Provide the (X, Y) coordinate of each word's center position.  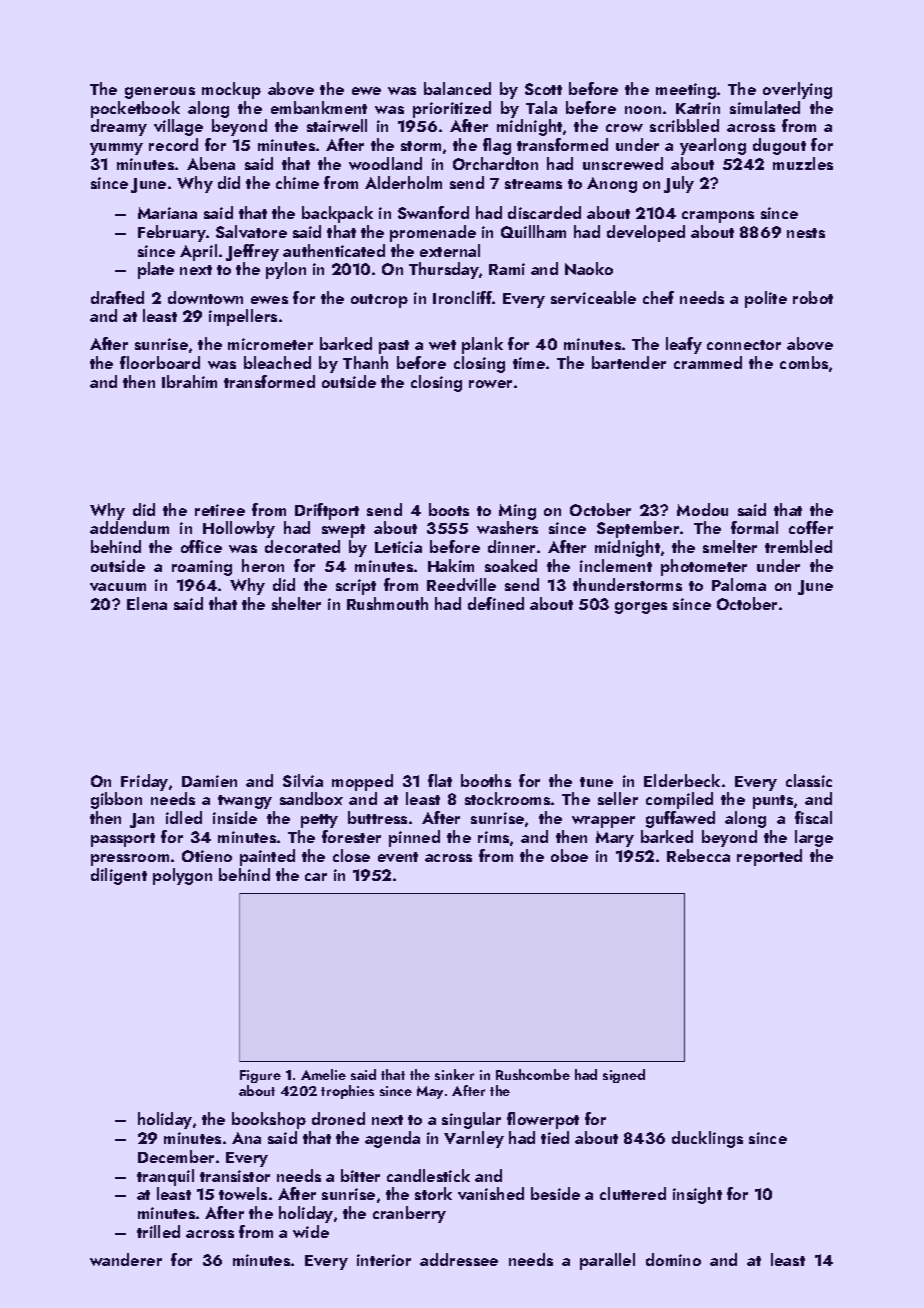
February (172, 233)
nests (806, 233)
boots (449, 509)
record (173, 144)
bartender (629, 362)
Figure (260, 1076)
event (398, 857)
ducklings (707, 1139)
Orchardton (495, 163)
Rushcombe (533, 1074)
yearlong (713, 146)
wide (311, 1231)
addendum (129, 527)
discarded (544, 212)
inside (235, 817)
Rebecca (698, 855)
